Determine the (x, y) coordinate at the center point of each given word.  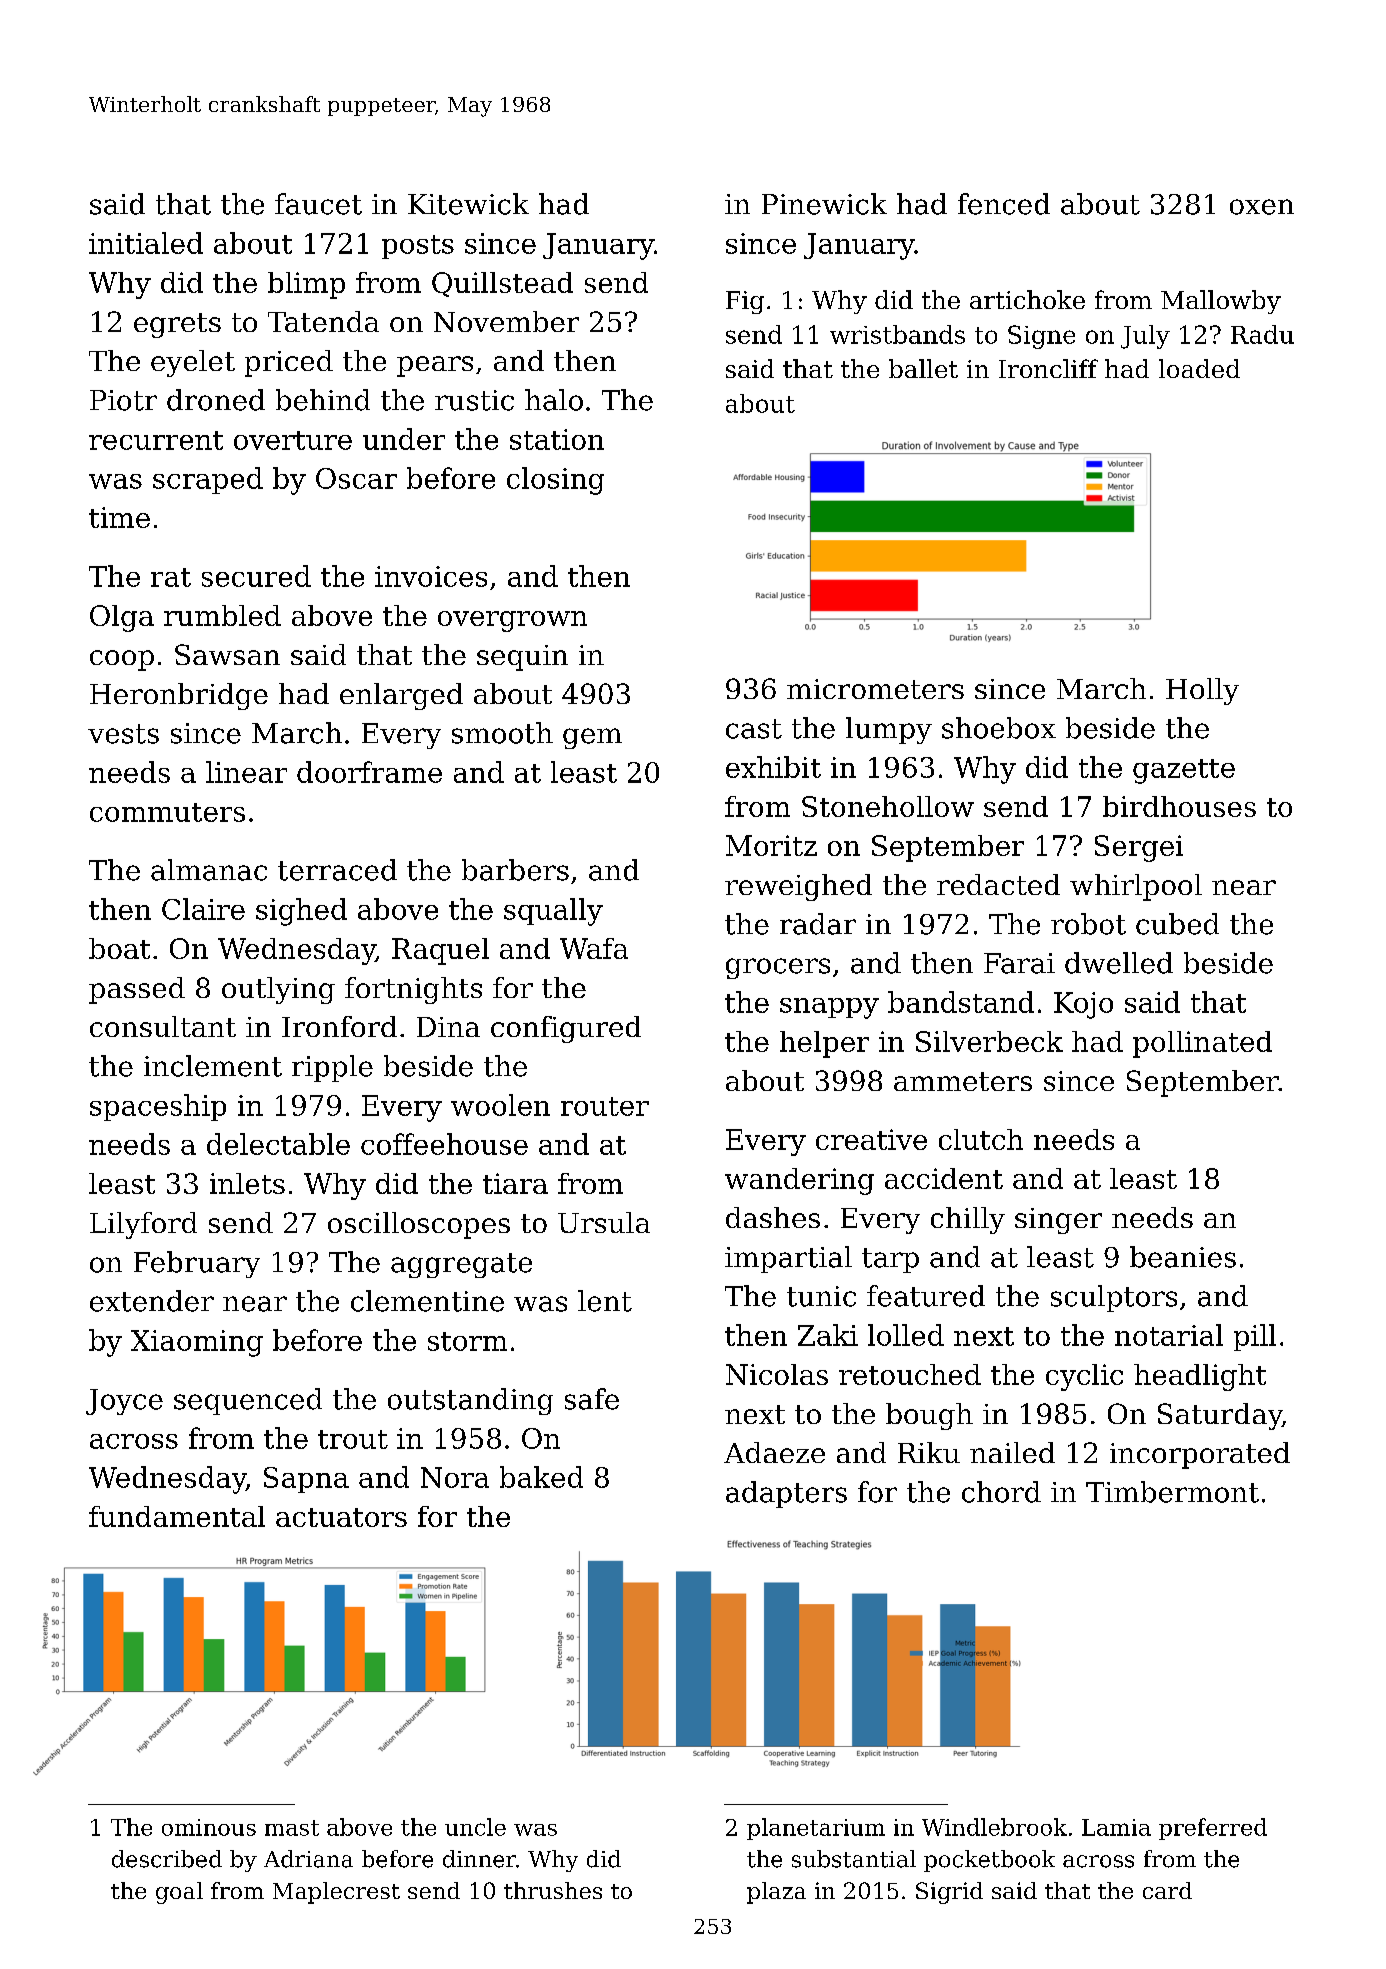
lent (605, 1301)
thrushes (553, 1890)
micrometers (875, 689)
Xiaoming (197, 1343)
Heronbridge (179, 696)
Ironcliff (1048, 368)
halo (554, 400)
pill (1255, 1337)
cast (754, 729)
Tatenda (323, 321)
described (167, 1859)
